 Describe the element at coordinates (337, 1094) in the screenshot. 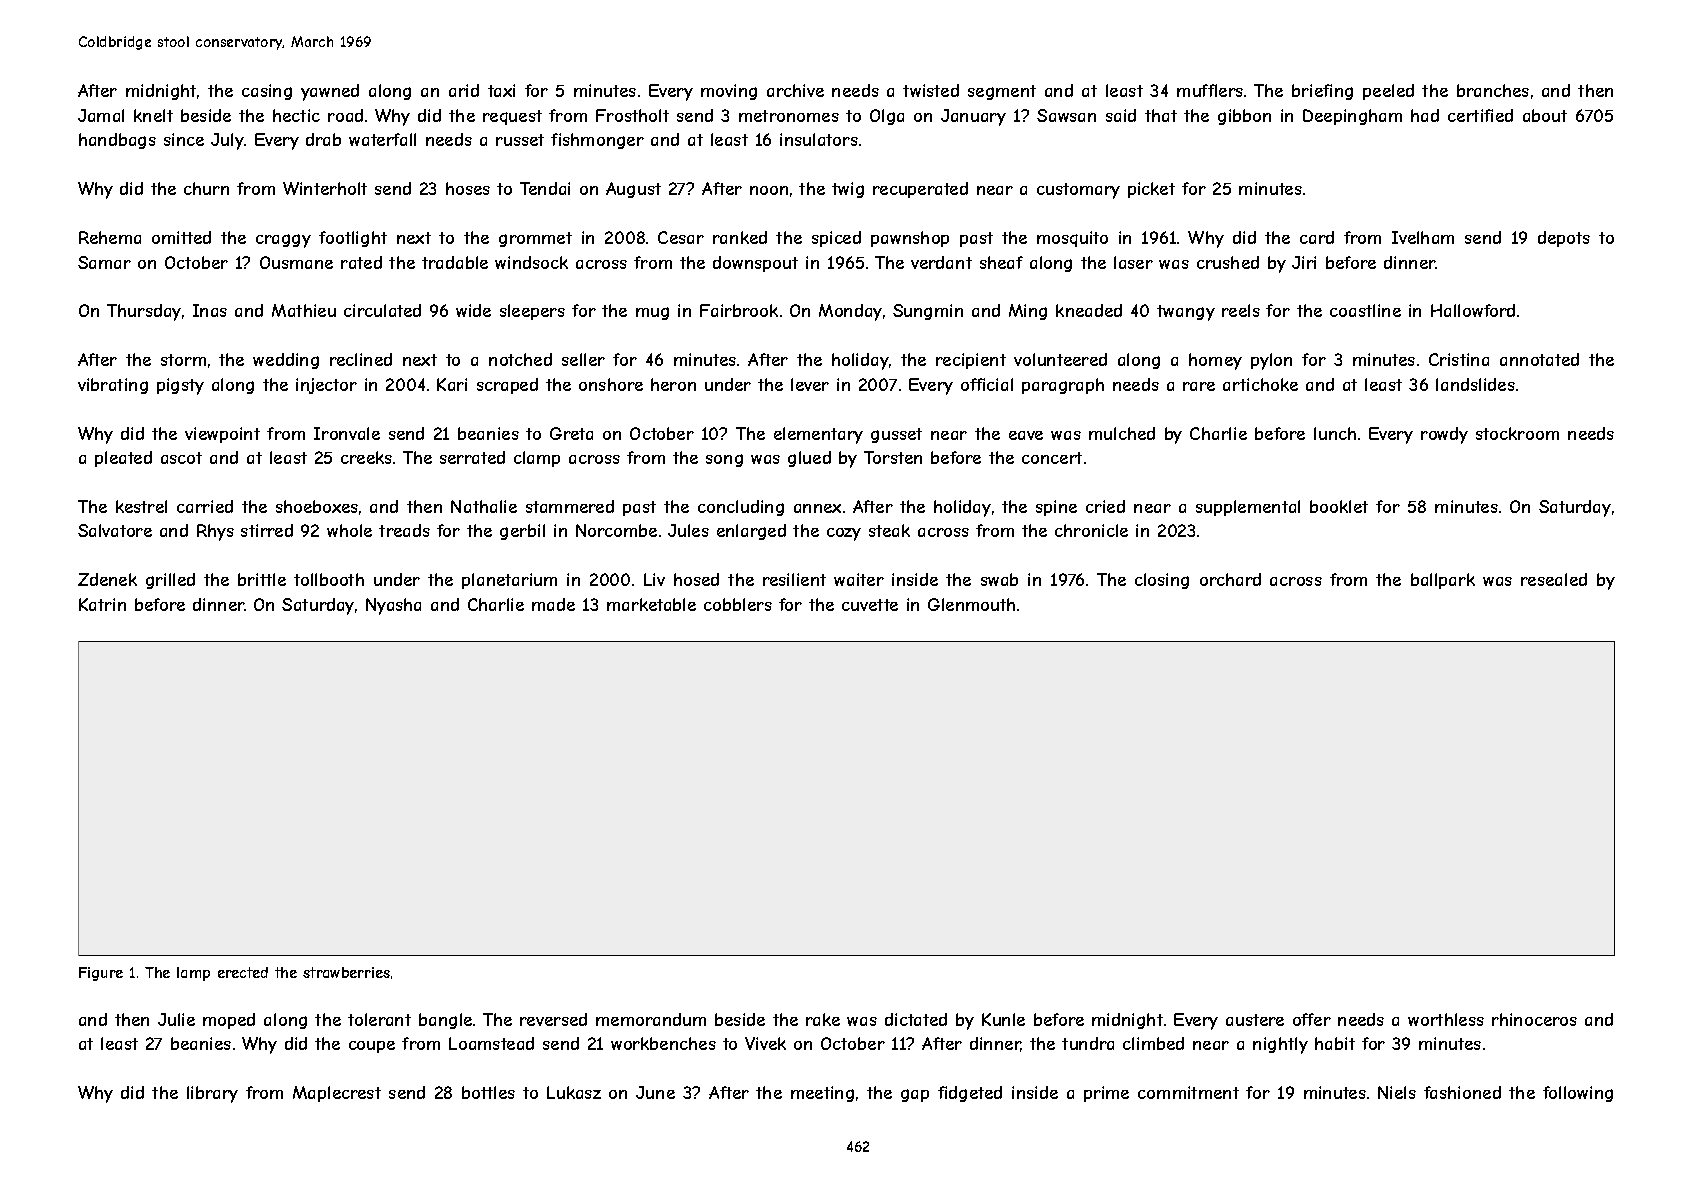

I see `Maplecrest` at that location.
